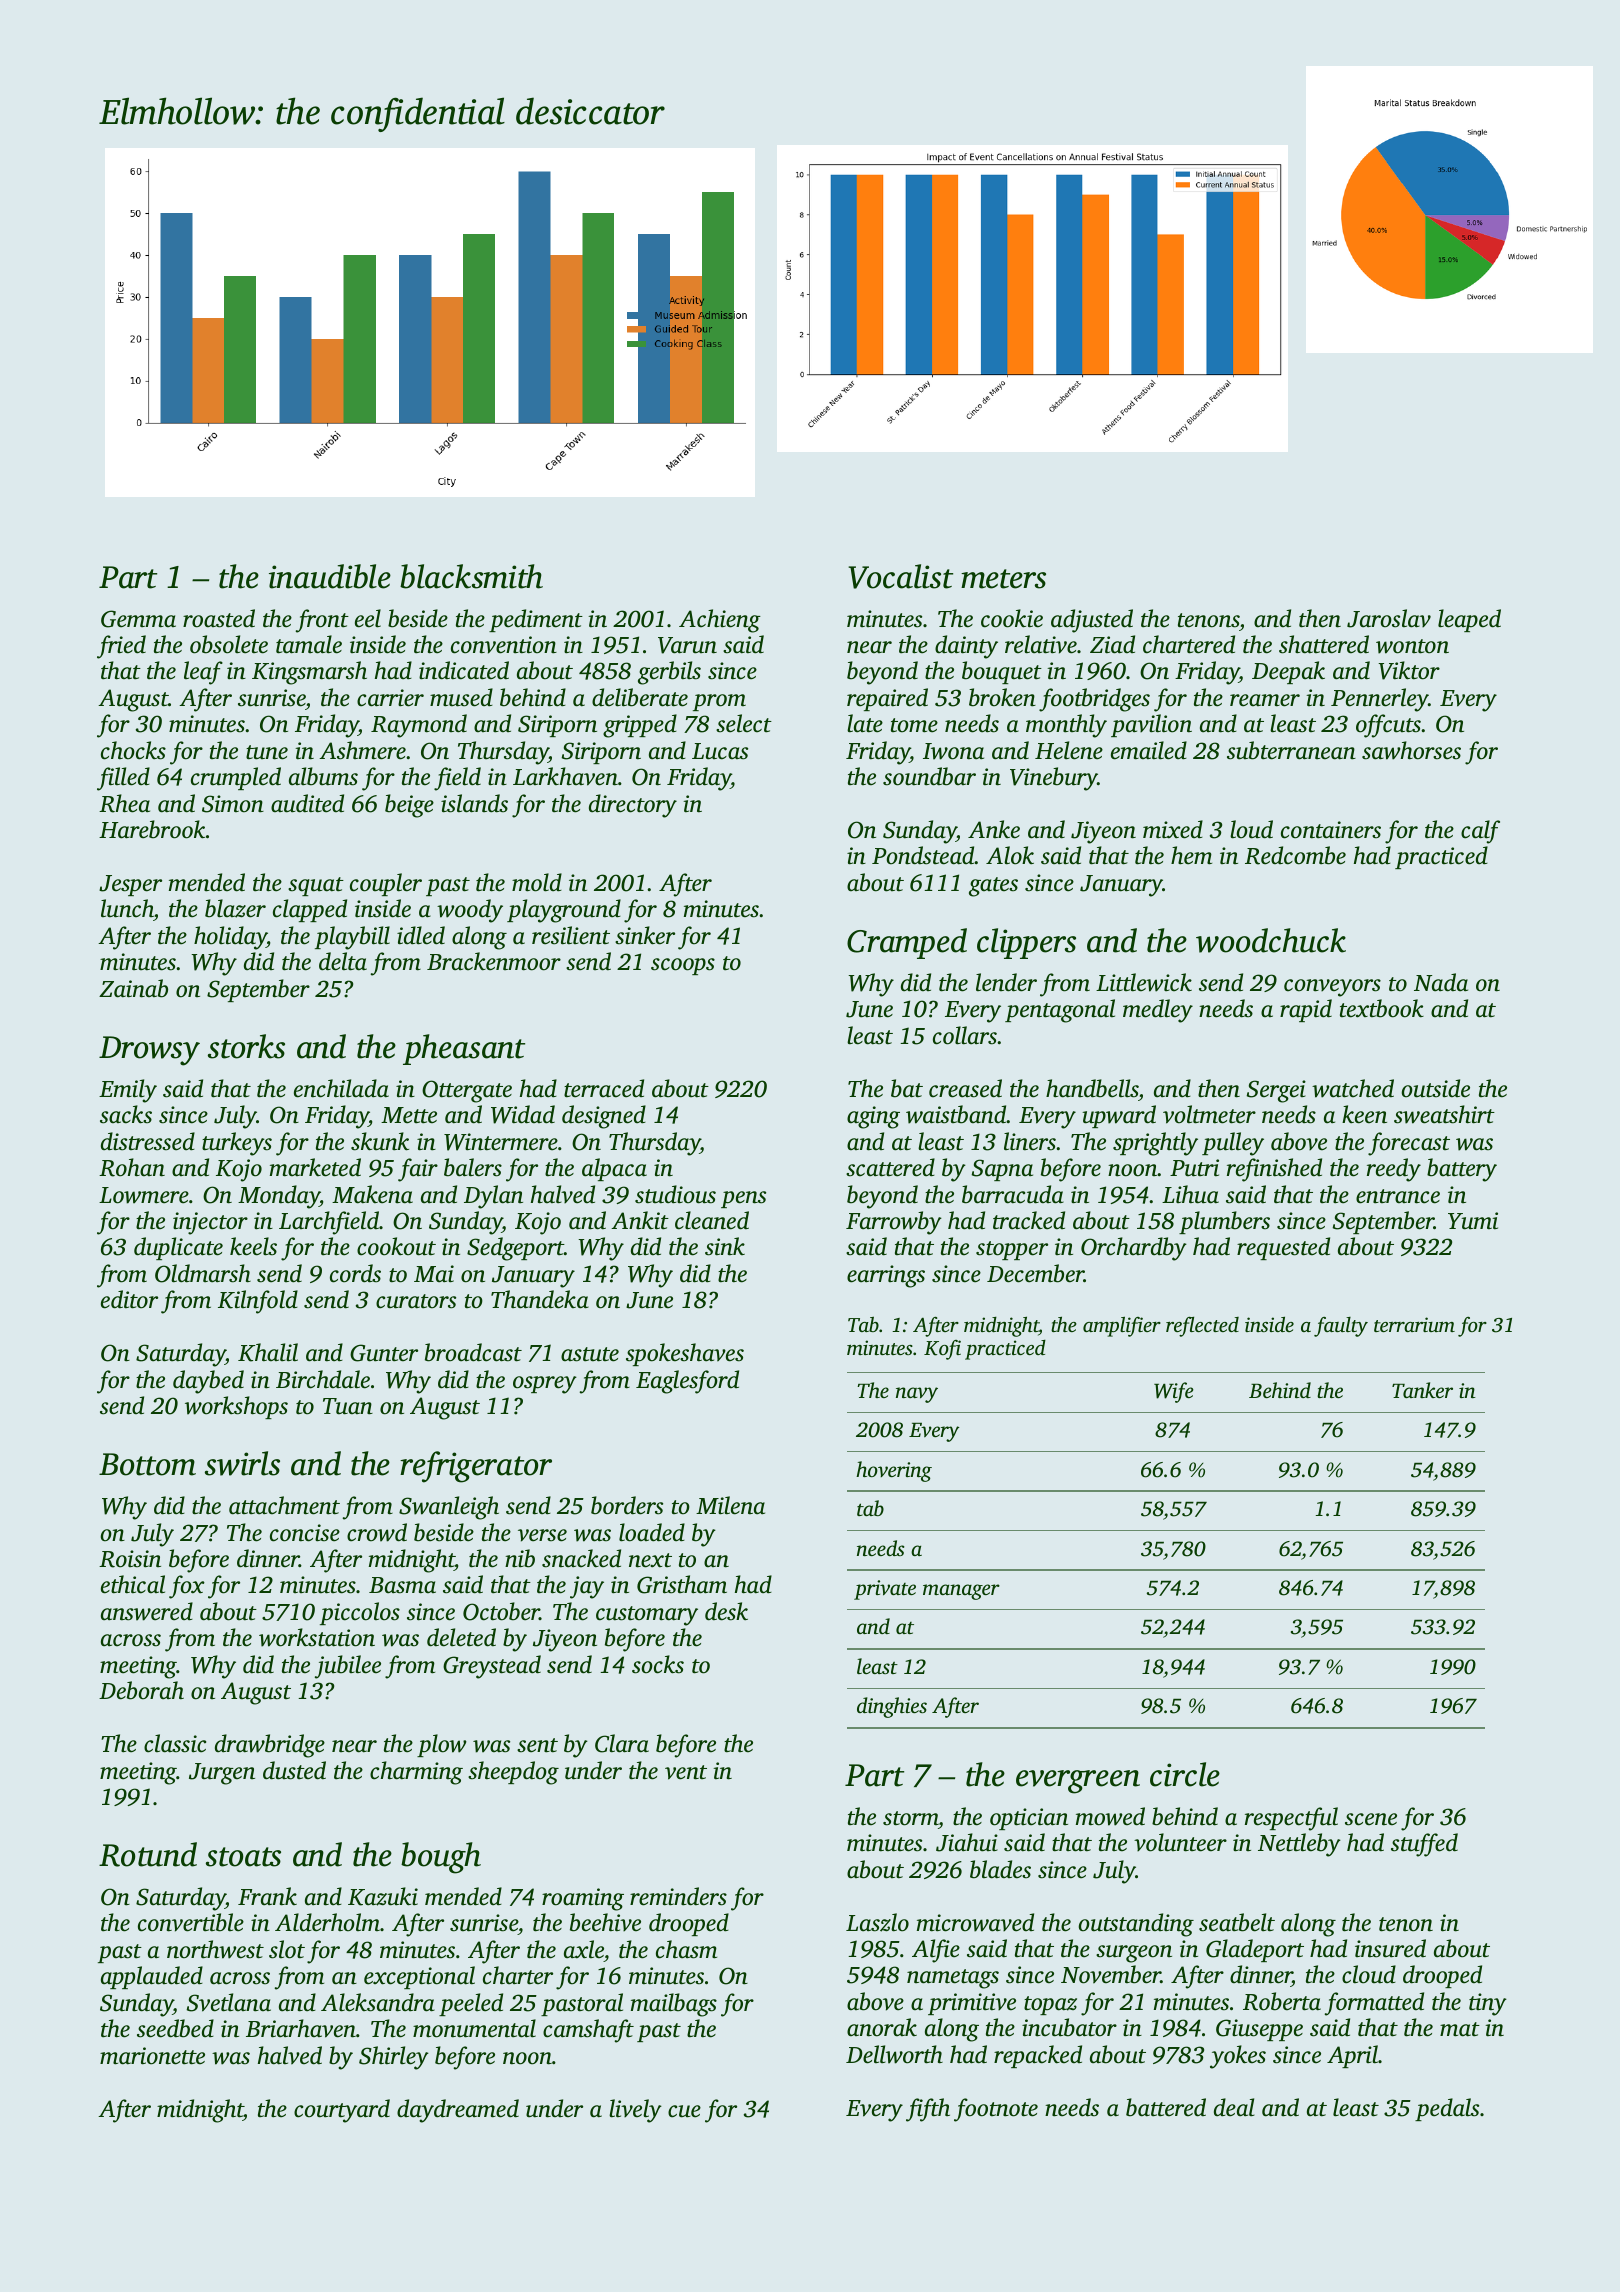 The height and width of the image is (2292, 1620). What do you see at coordinates (658, 1664) in the image?
I see `socks` at bounding box center [658, 1664].
